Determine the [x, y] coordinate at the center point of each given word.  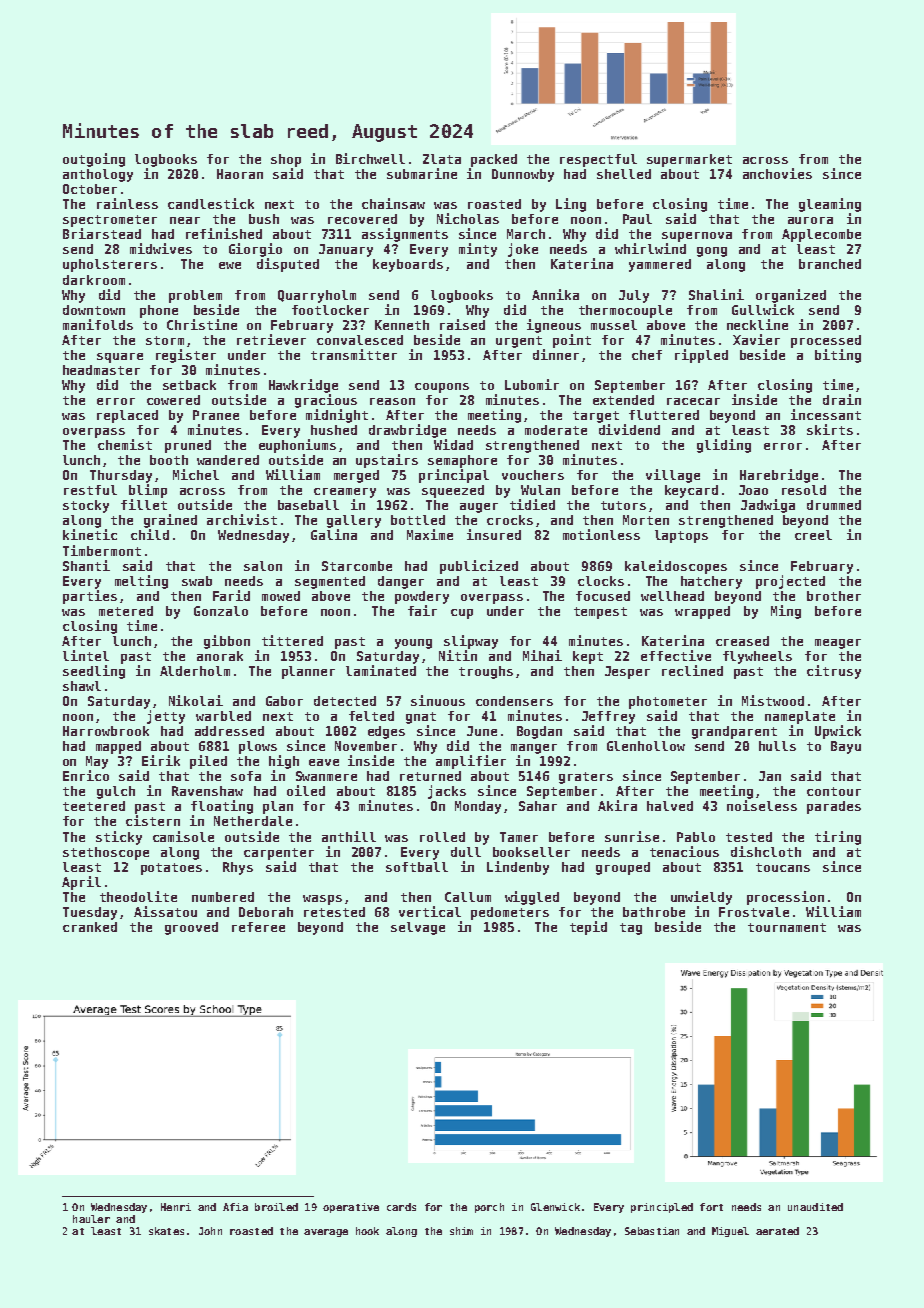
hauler [91, 1219]
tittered [292, 640]
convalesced [360, 340]
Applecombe [821, 235]
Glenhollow [646, 746]
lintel [86, 655]
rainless [127, 203]
